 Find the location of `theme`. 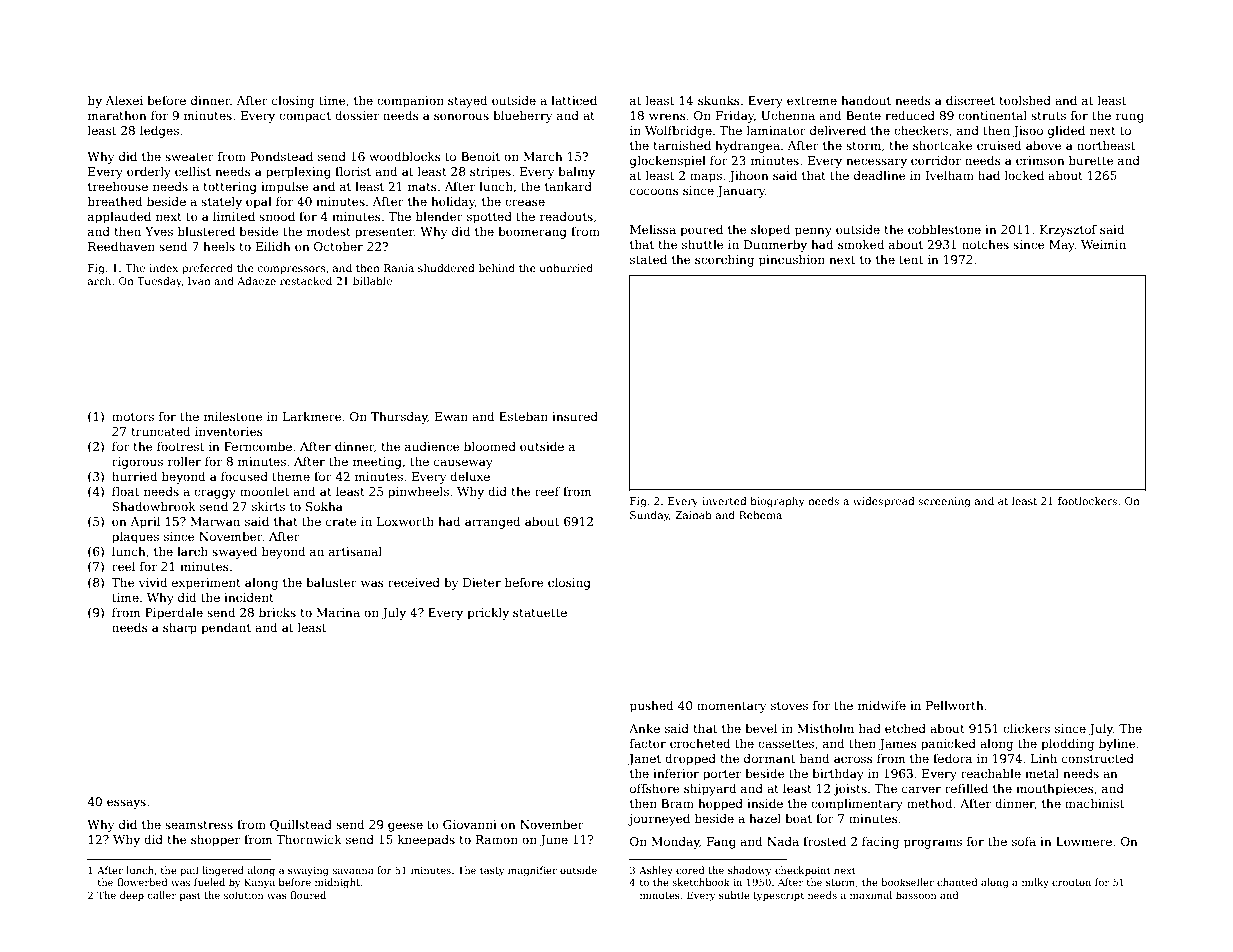

theme is located at coordinates (291, 476).
